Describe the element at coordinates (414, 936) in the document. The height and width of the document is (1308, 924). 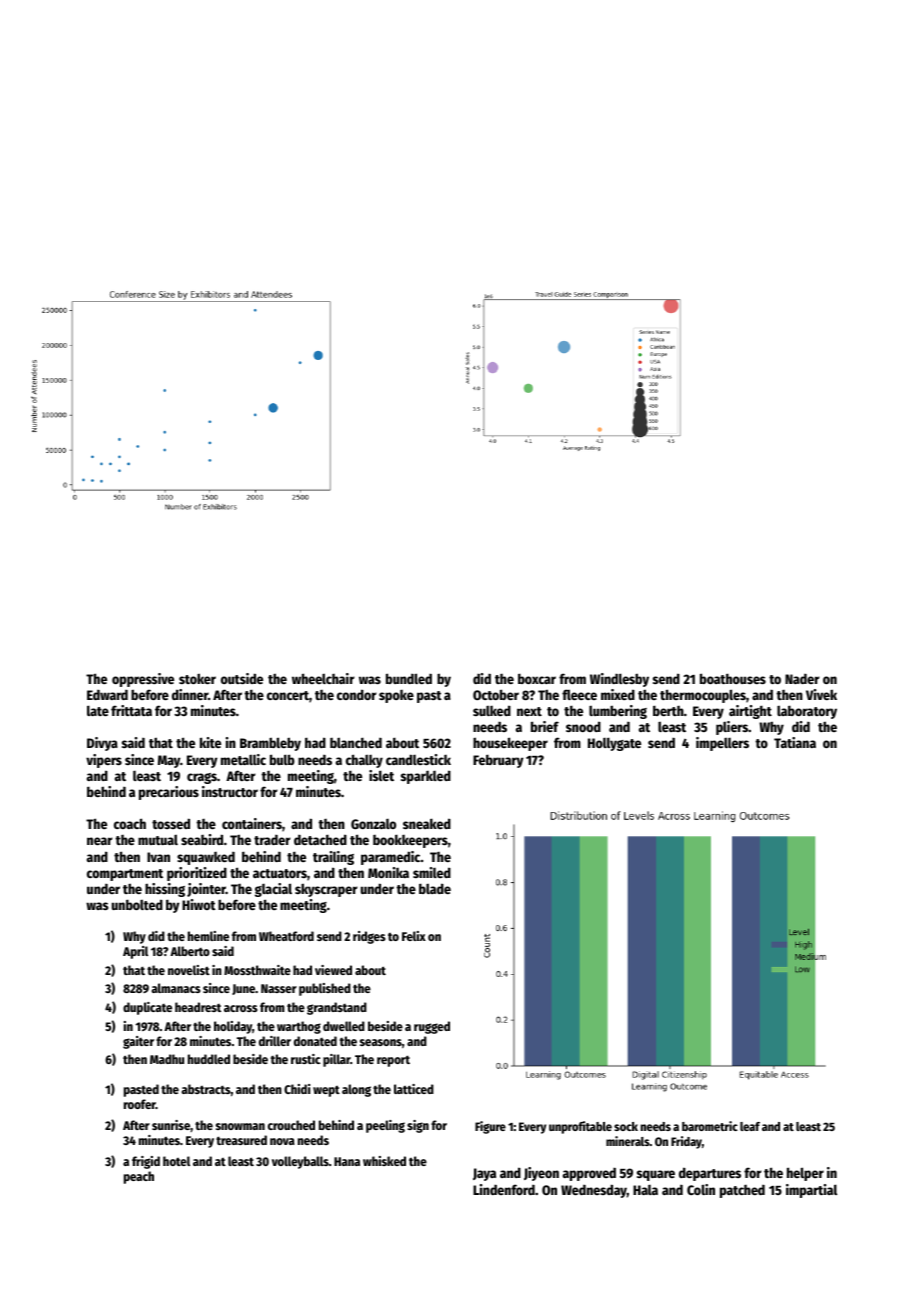
I see `Felix` at that location.
